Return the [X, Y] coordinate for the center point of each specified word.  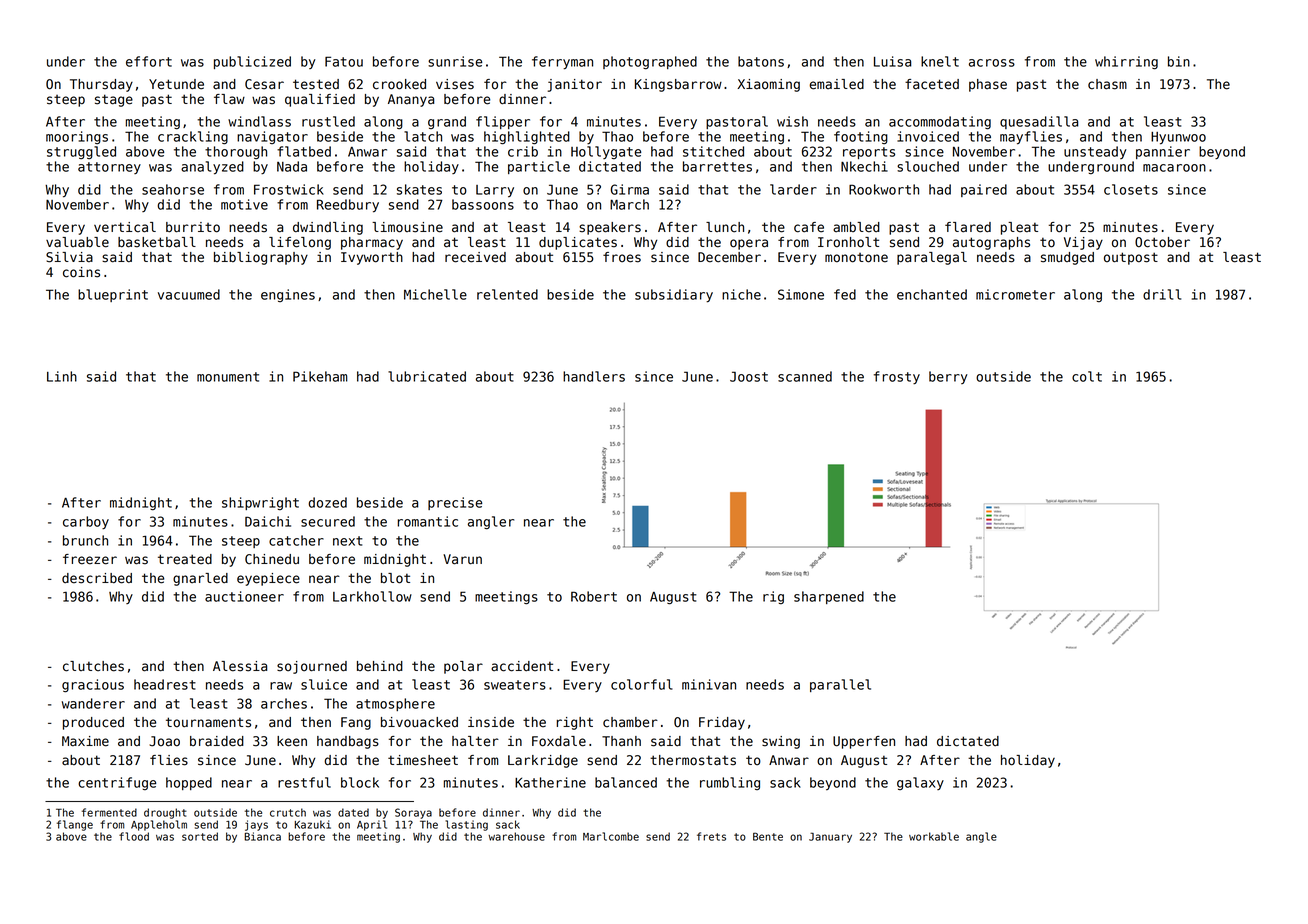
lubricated [427, 376]
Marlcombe [611, 836]
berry [948, 377]
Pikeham [320, 376]
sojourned [312, 667]
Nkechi [864, 166]
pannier [1163, 152]
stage [114, 100]
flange [75, 825]
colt [1087, 376]
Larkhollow [372, 596]
